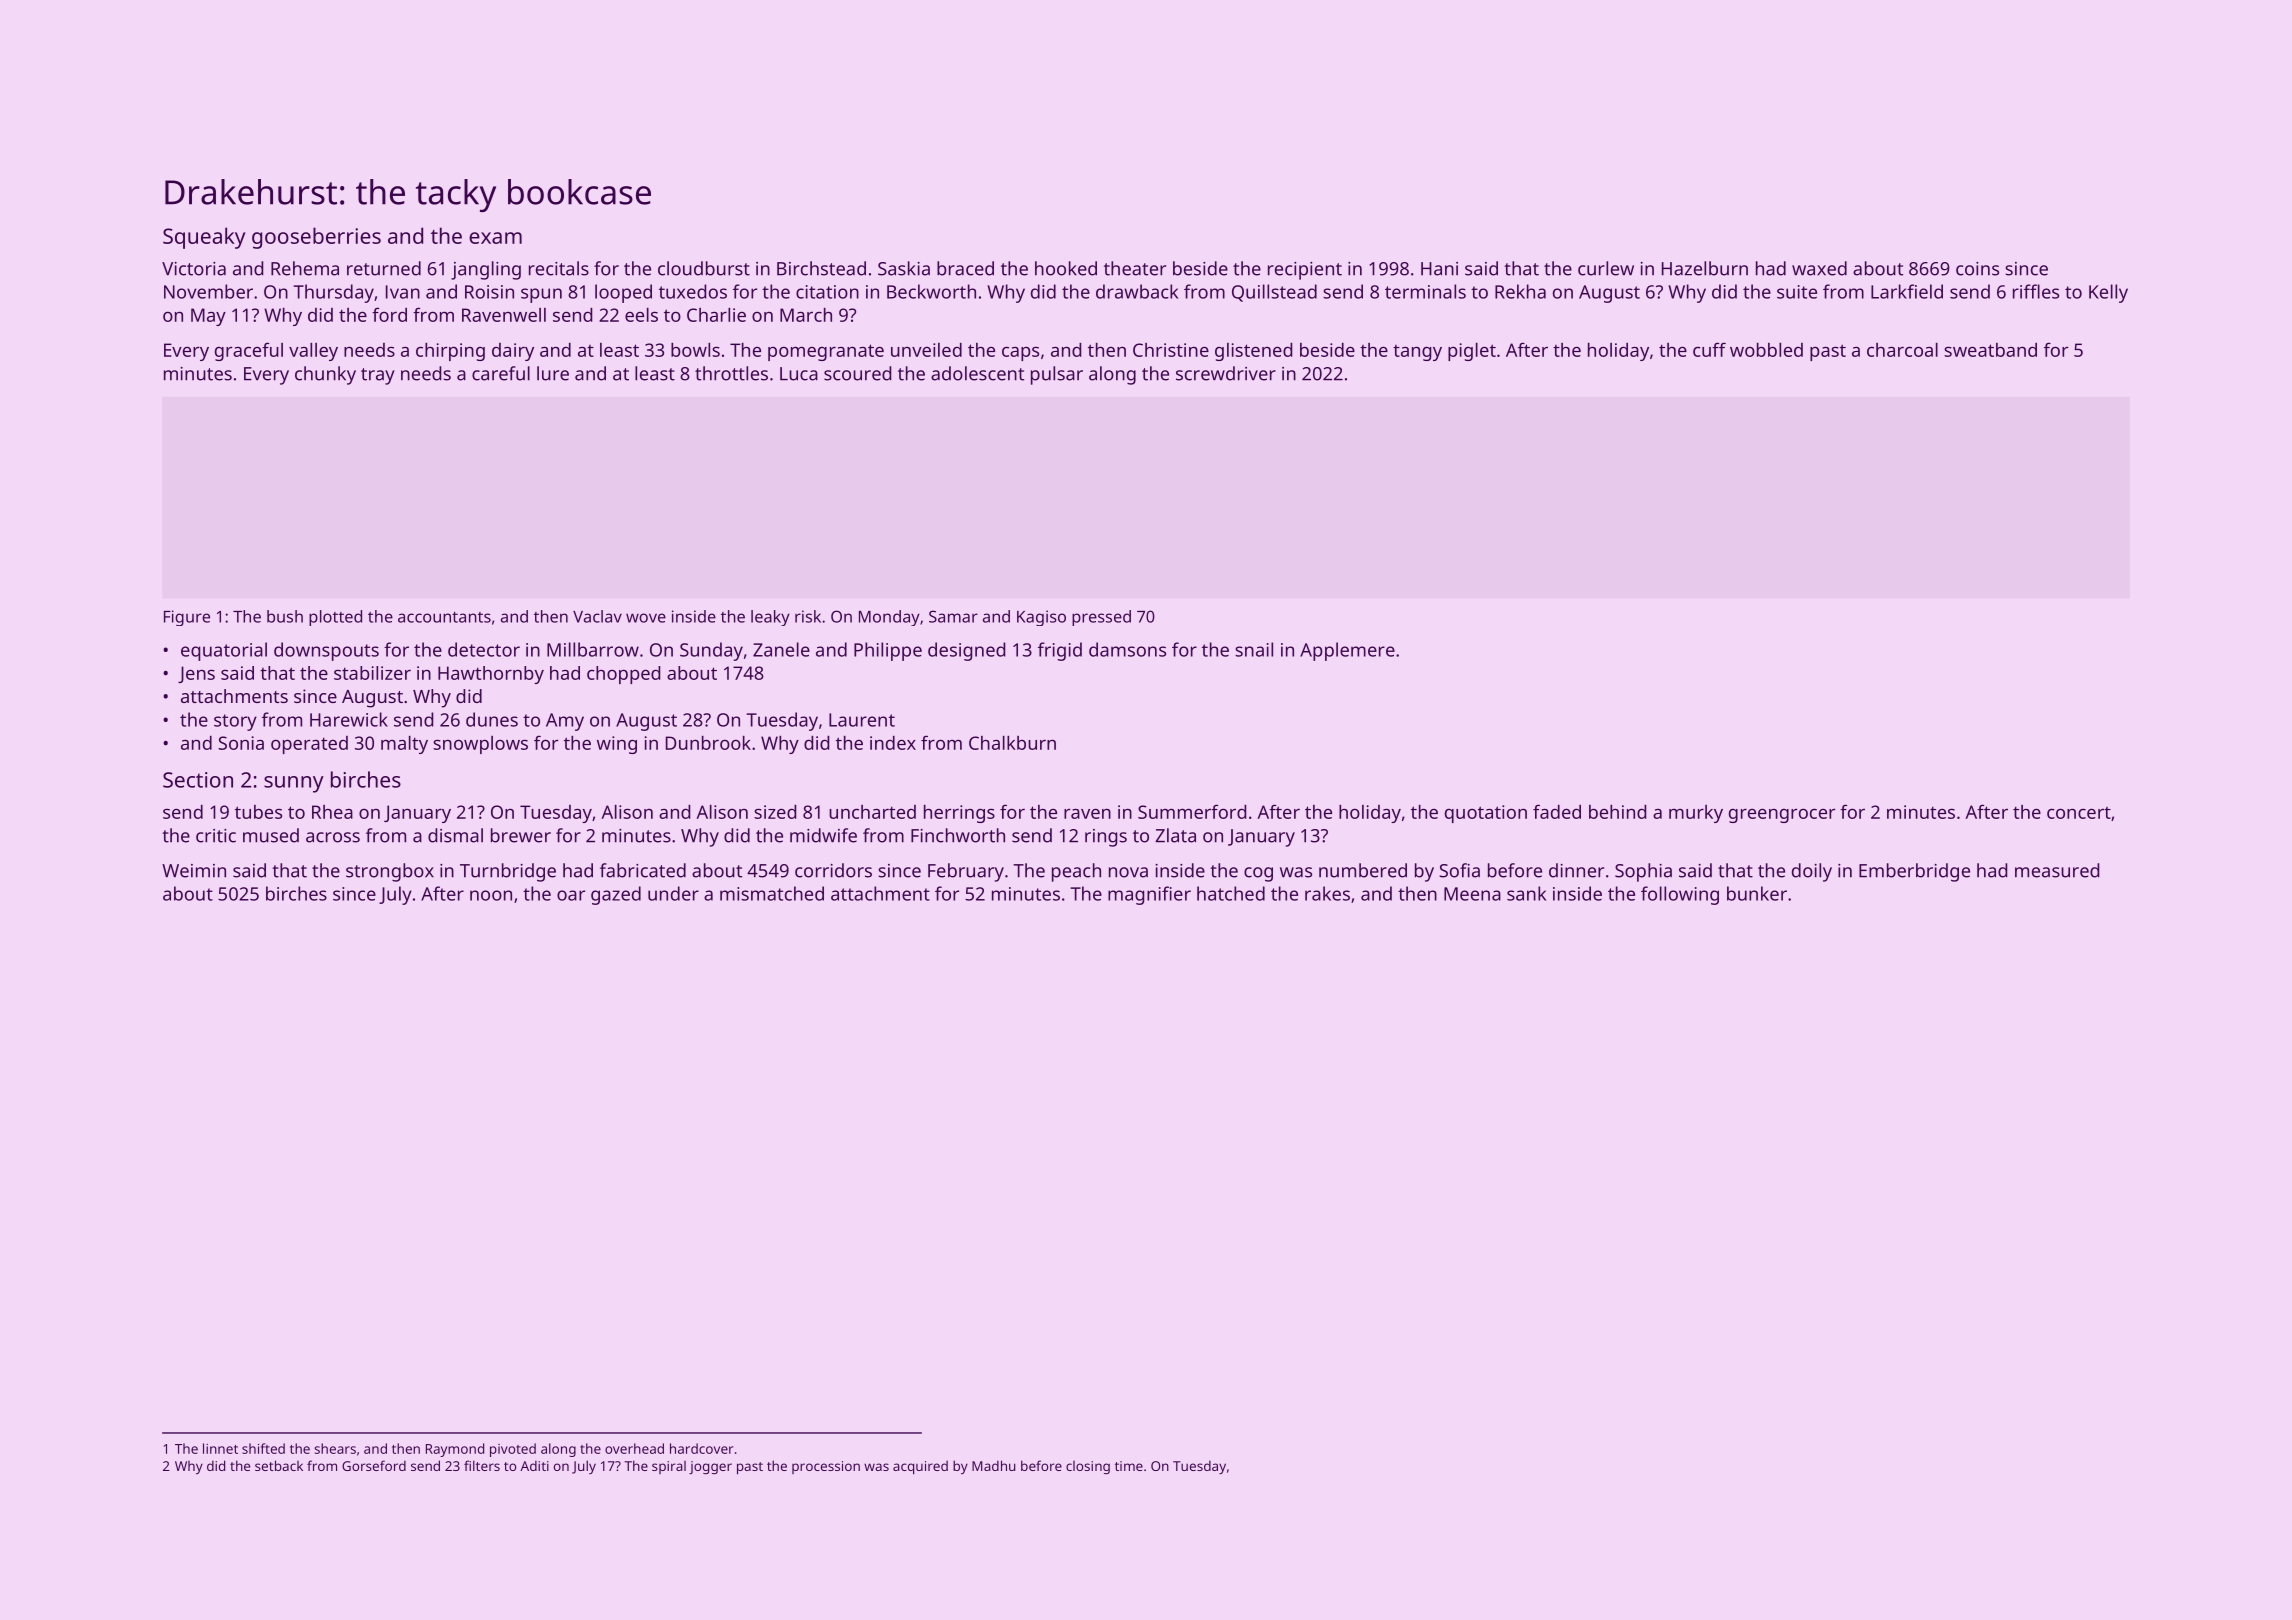  Describe the element at coordinates (279, 1465) in the screenshot. I see `setback` at that location.
